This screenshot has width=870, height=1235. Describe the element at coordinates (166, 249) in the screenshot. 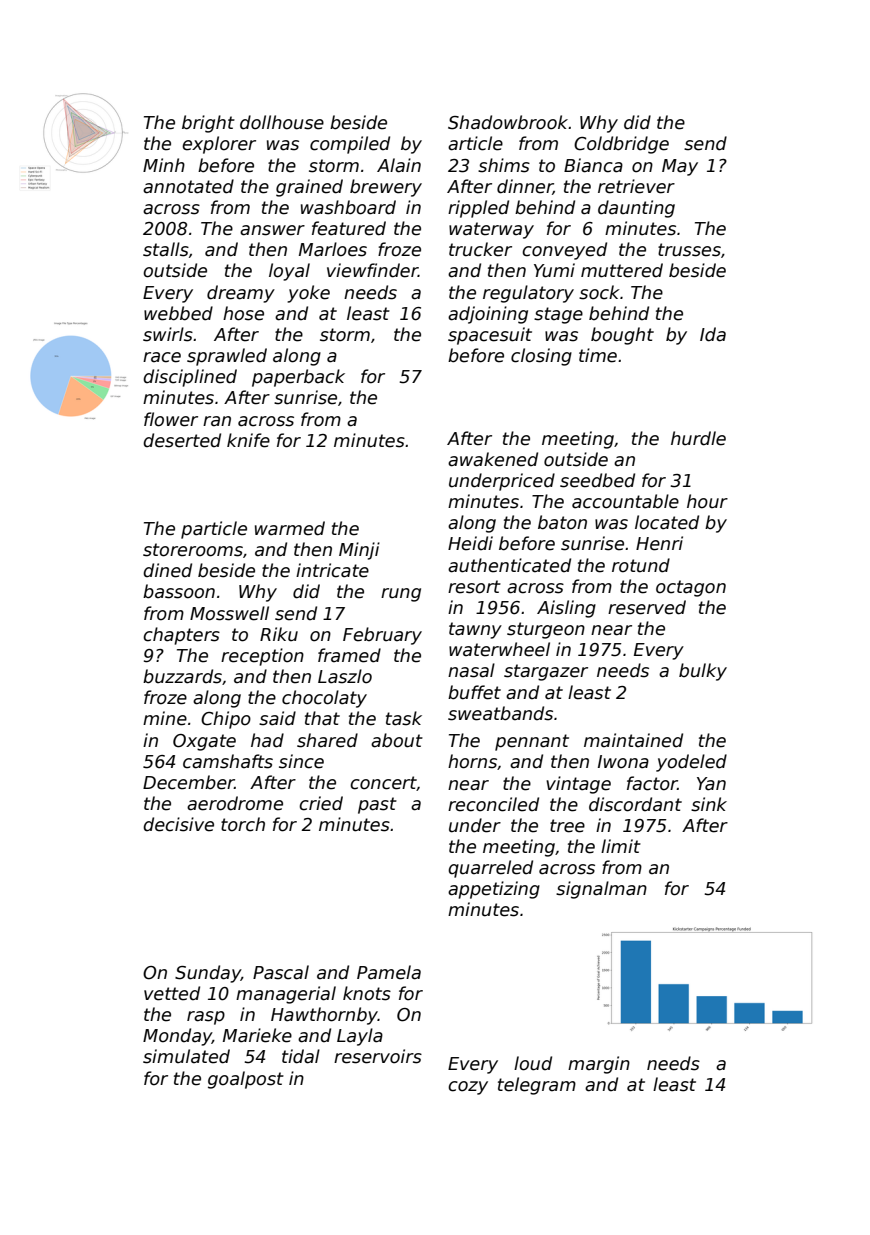

I see `stalls` at that location.
